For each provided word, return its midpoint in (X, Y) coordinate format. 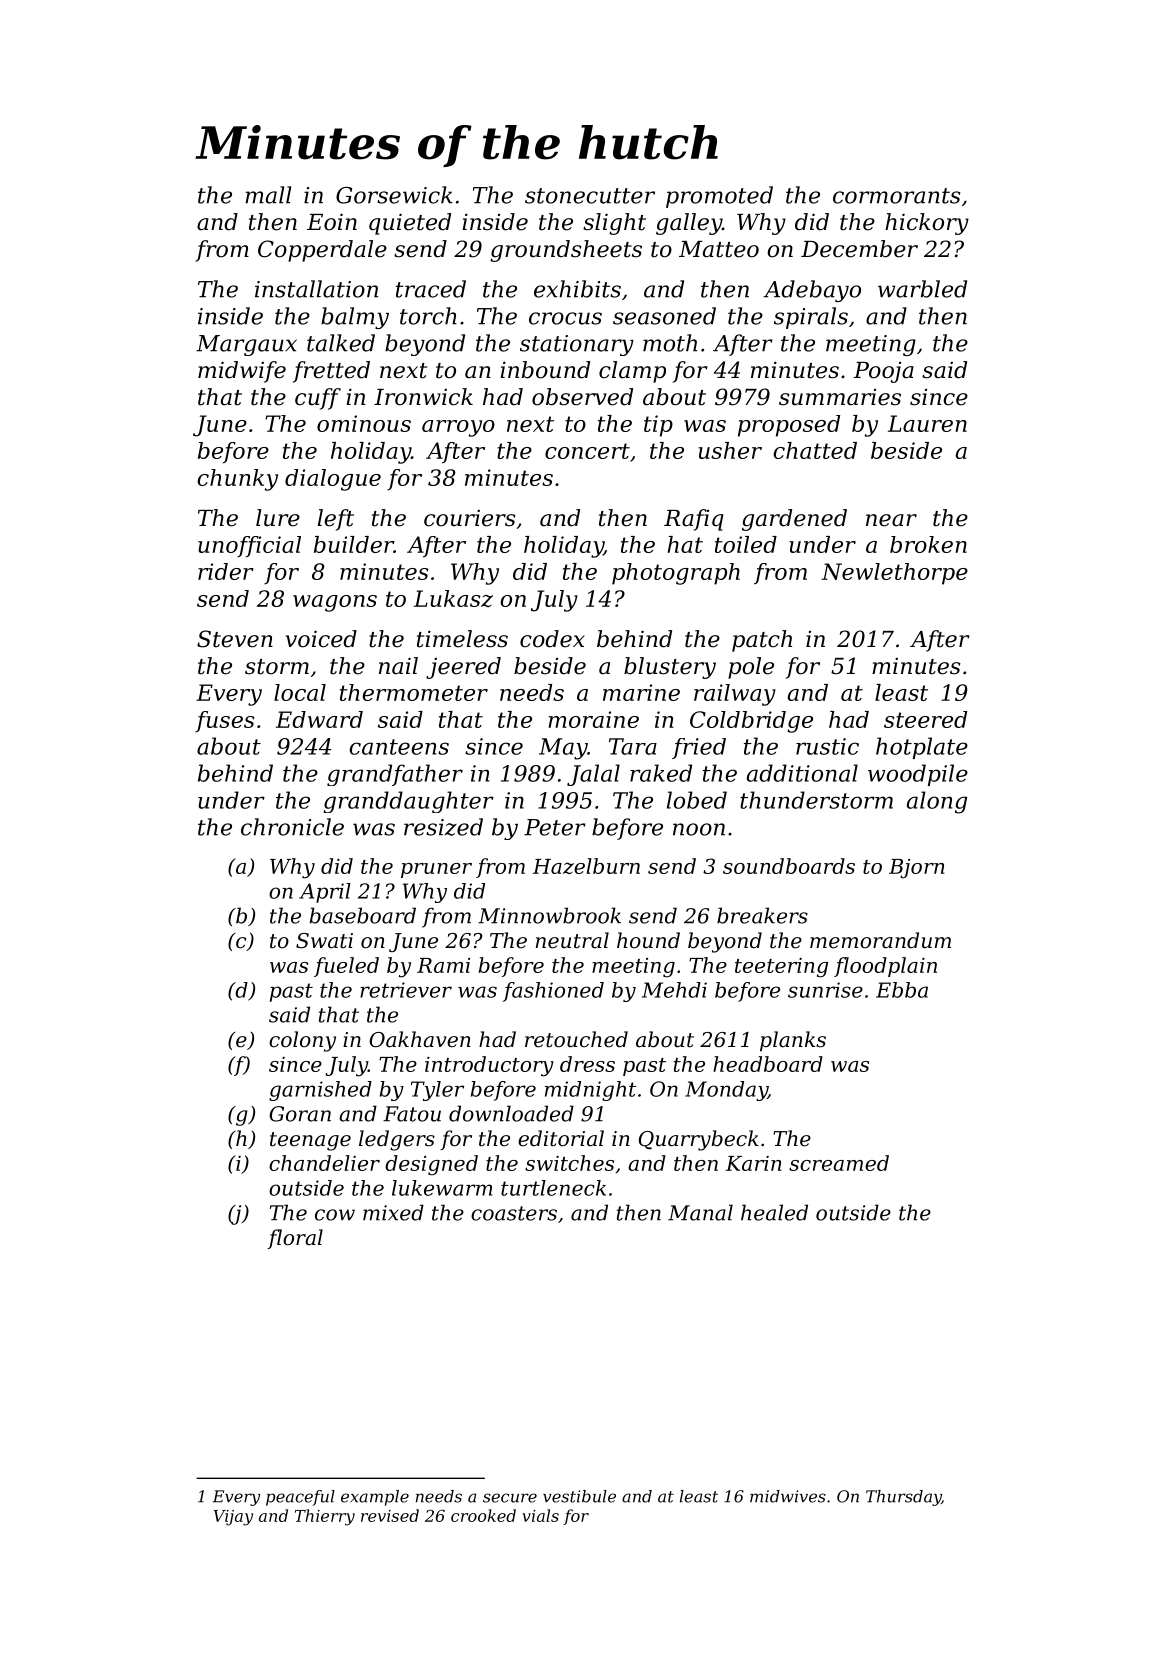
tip (658, 426)
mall (268, 195)
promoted (719, 197)
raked (661, 773)
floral (295, 1239)
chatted (815, 450)
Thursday (903, 1498)
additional (802, 773)
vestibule (579, 1496)
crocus (565, 318)
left (336, 520)
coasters (514, 1213)
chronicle (292, 827)
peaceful (300, 1498)
